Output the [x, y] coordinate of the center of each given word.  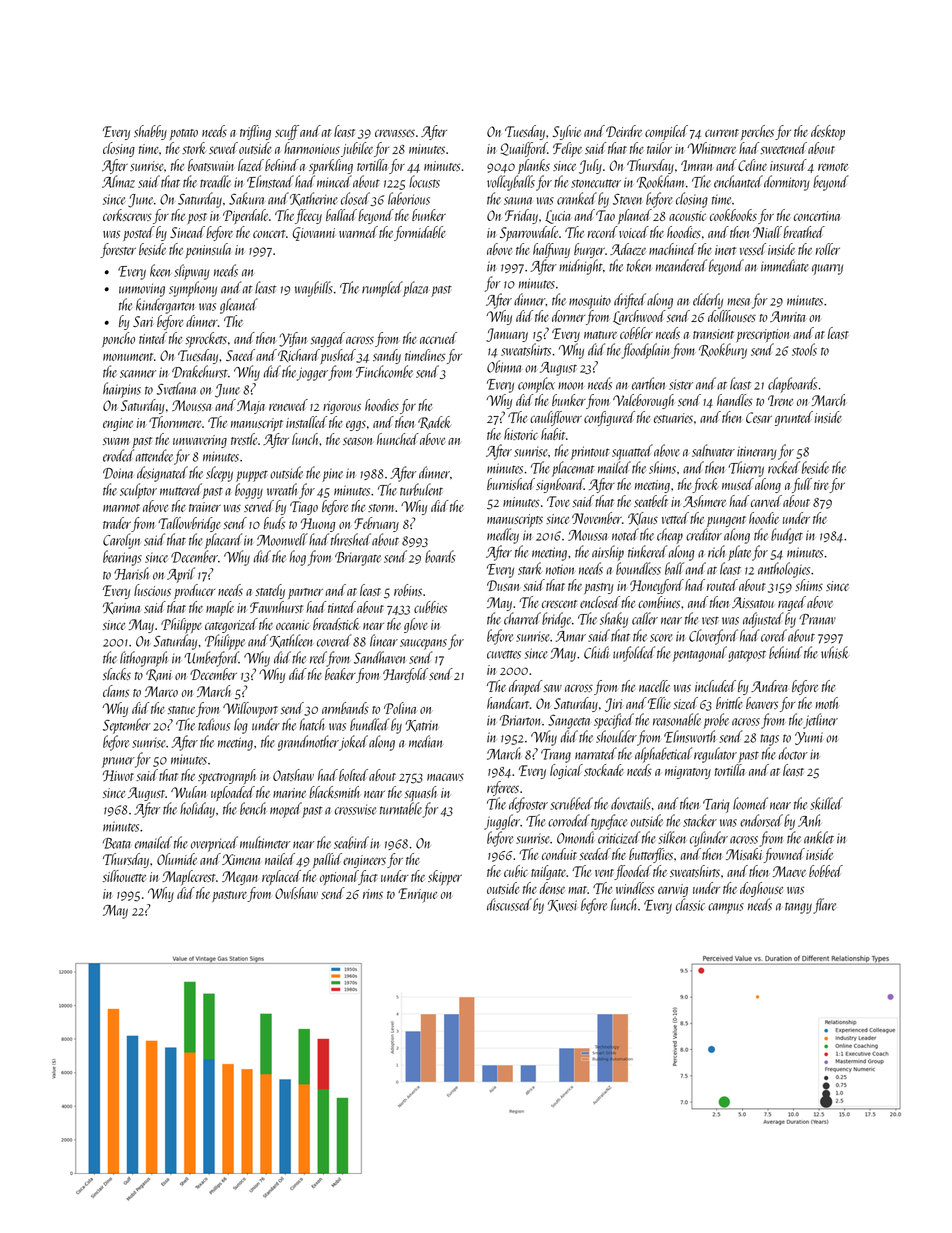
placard [224, 541]
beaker [340, 674]
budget [787, 536]
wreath [282, 489]
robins [408, 590]
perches [757, 132]
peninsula [208, 250]
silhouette [124, 876]
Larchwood [639, 317]
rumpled [382, 289]
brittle [729, 703]
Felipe [567, 149]
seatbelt [651, 501]
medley [503, 536]
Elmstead [270, 181]
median [425, 741]
